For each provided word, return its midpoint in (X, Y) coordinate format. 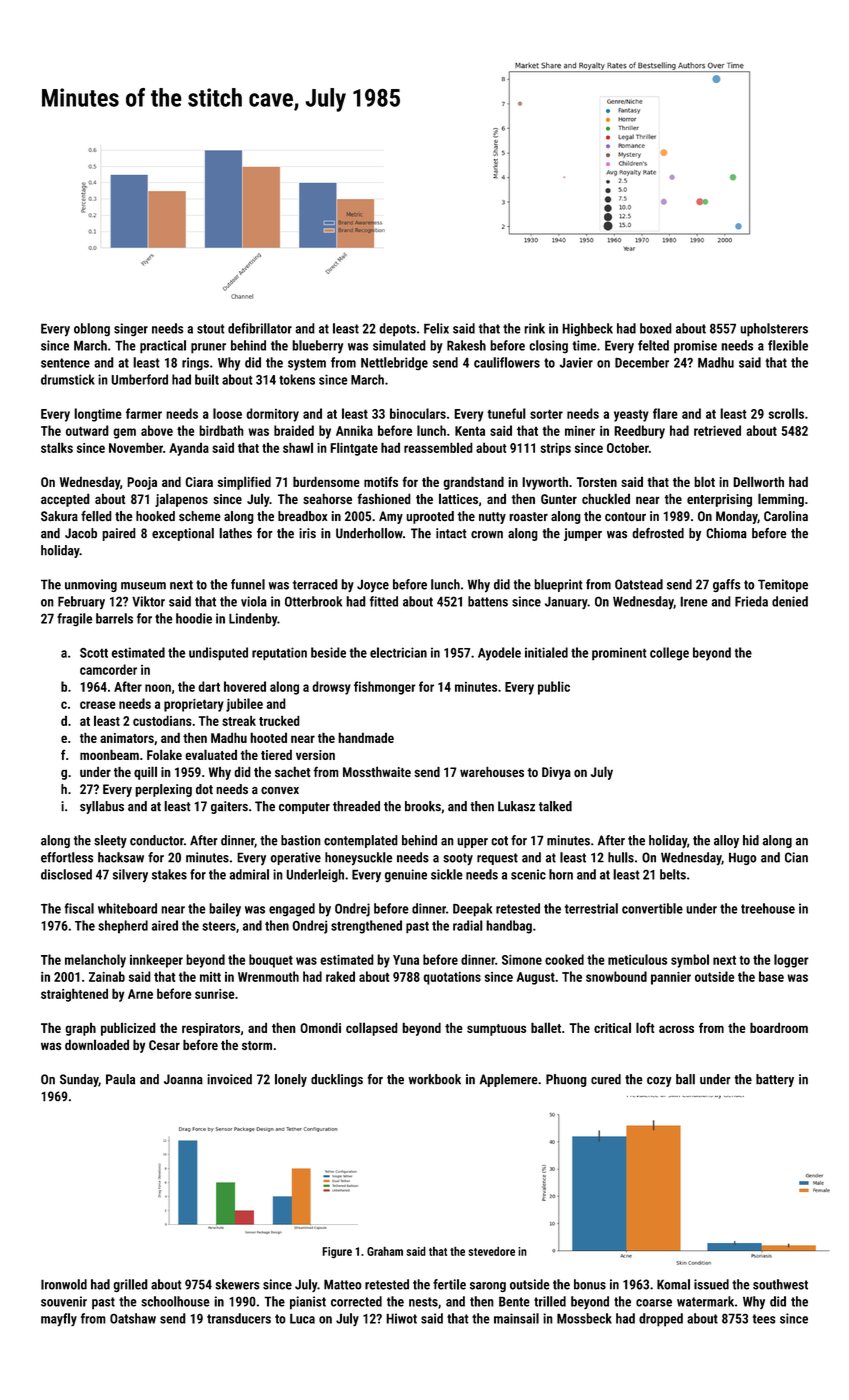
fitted (384, 601)
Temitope (783, 585)
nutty (492, 518)
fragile (74, 619)
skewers (238, 1284)
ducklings (337, 1080)
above (157, 430)
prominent (619, 654)
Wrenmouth (268, 976)
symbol (690, 961)
